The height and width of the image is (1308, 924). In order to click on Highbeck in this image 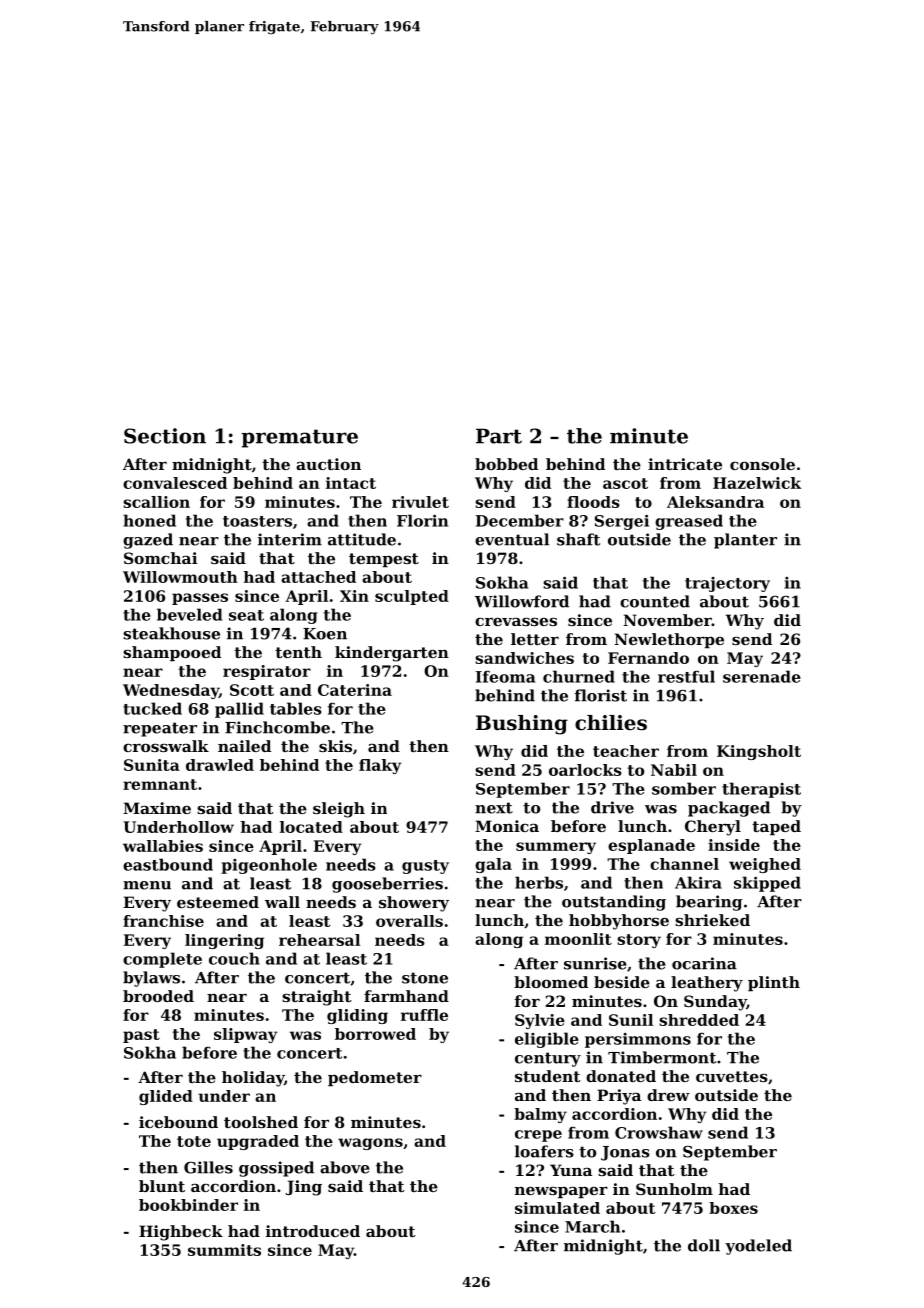, I will do `click(181, 1233)`.
